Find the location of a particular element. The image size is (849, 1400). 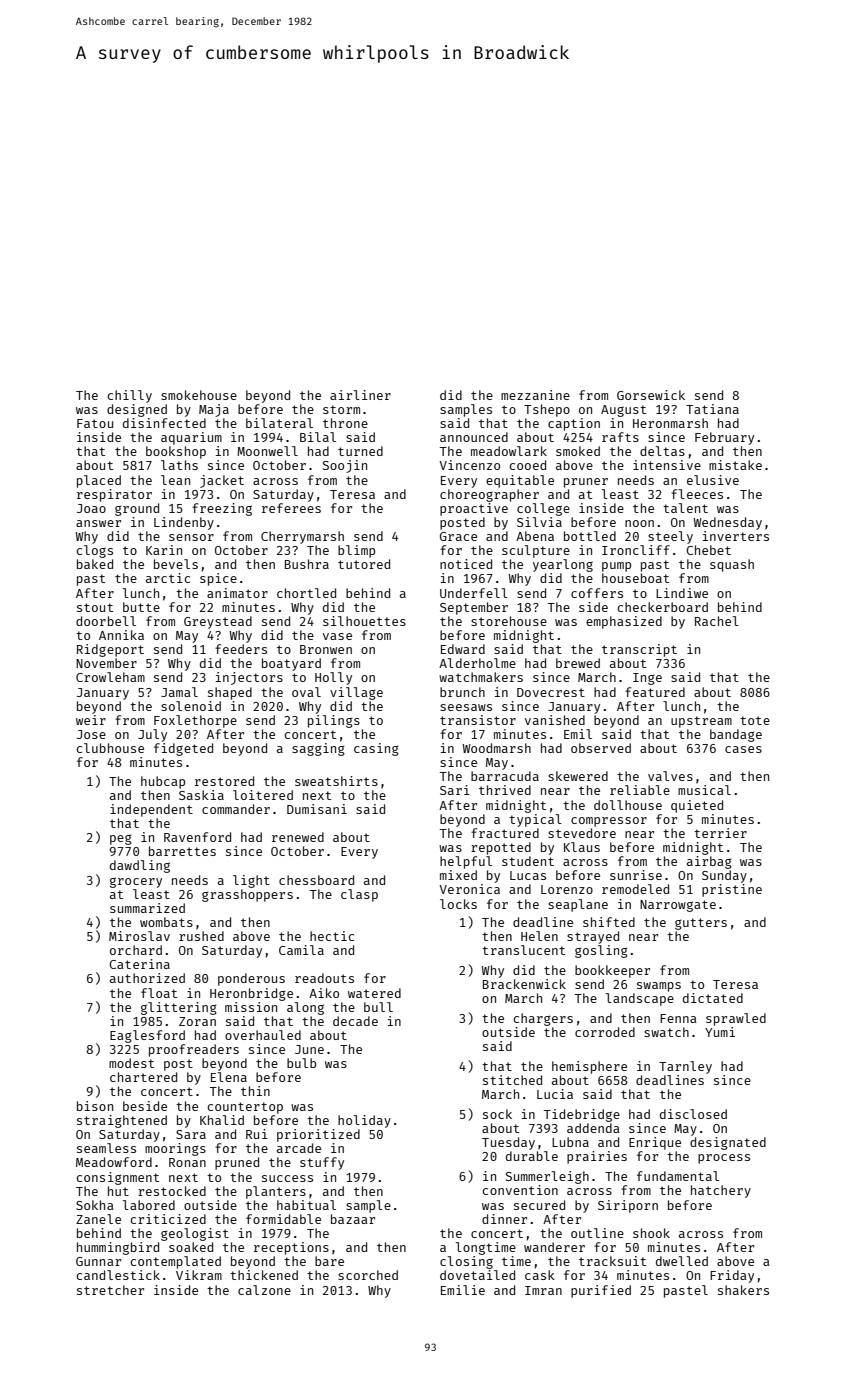

meadowlark is located at coordinates (509, 451).
